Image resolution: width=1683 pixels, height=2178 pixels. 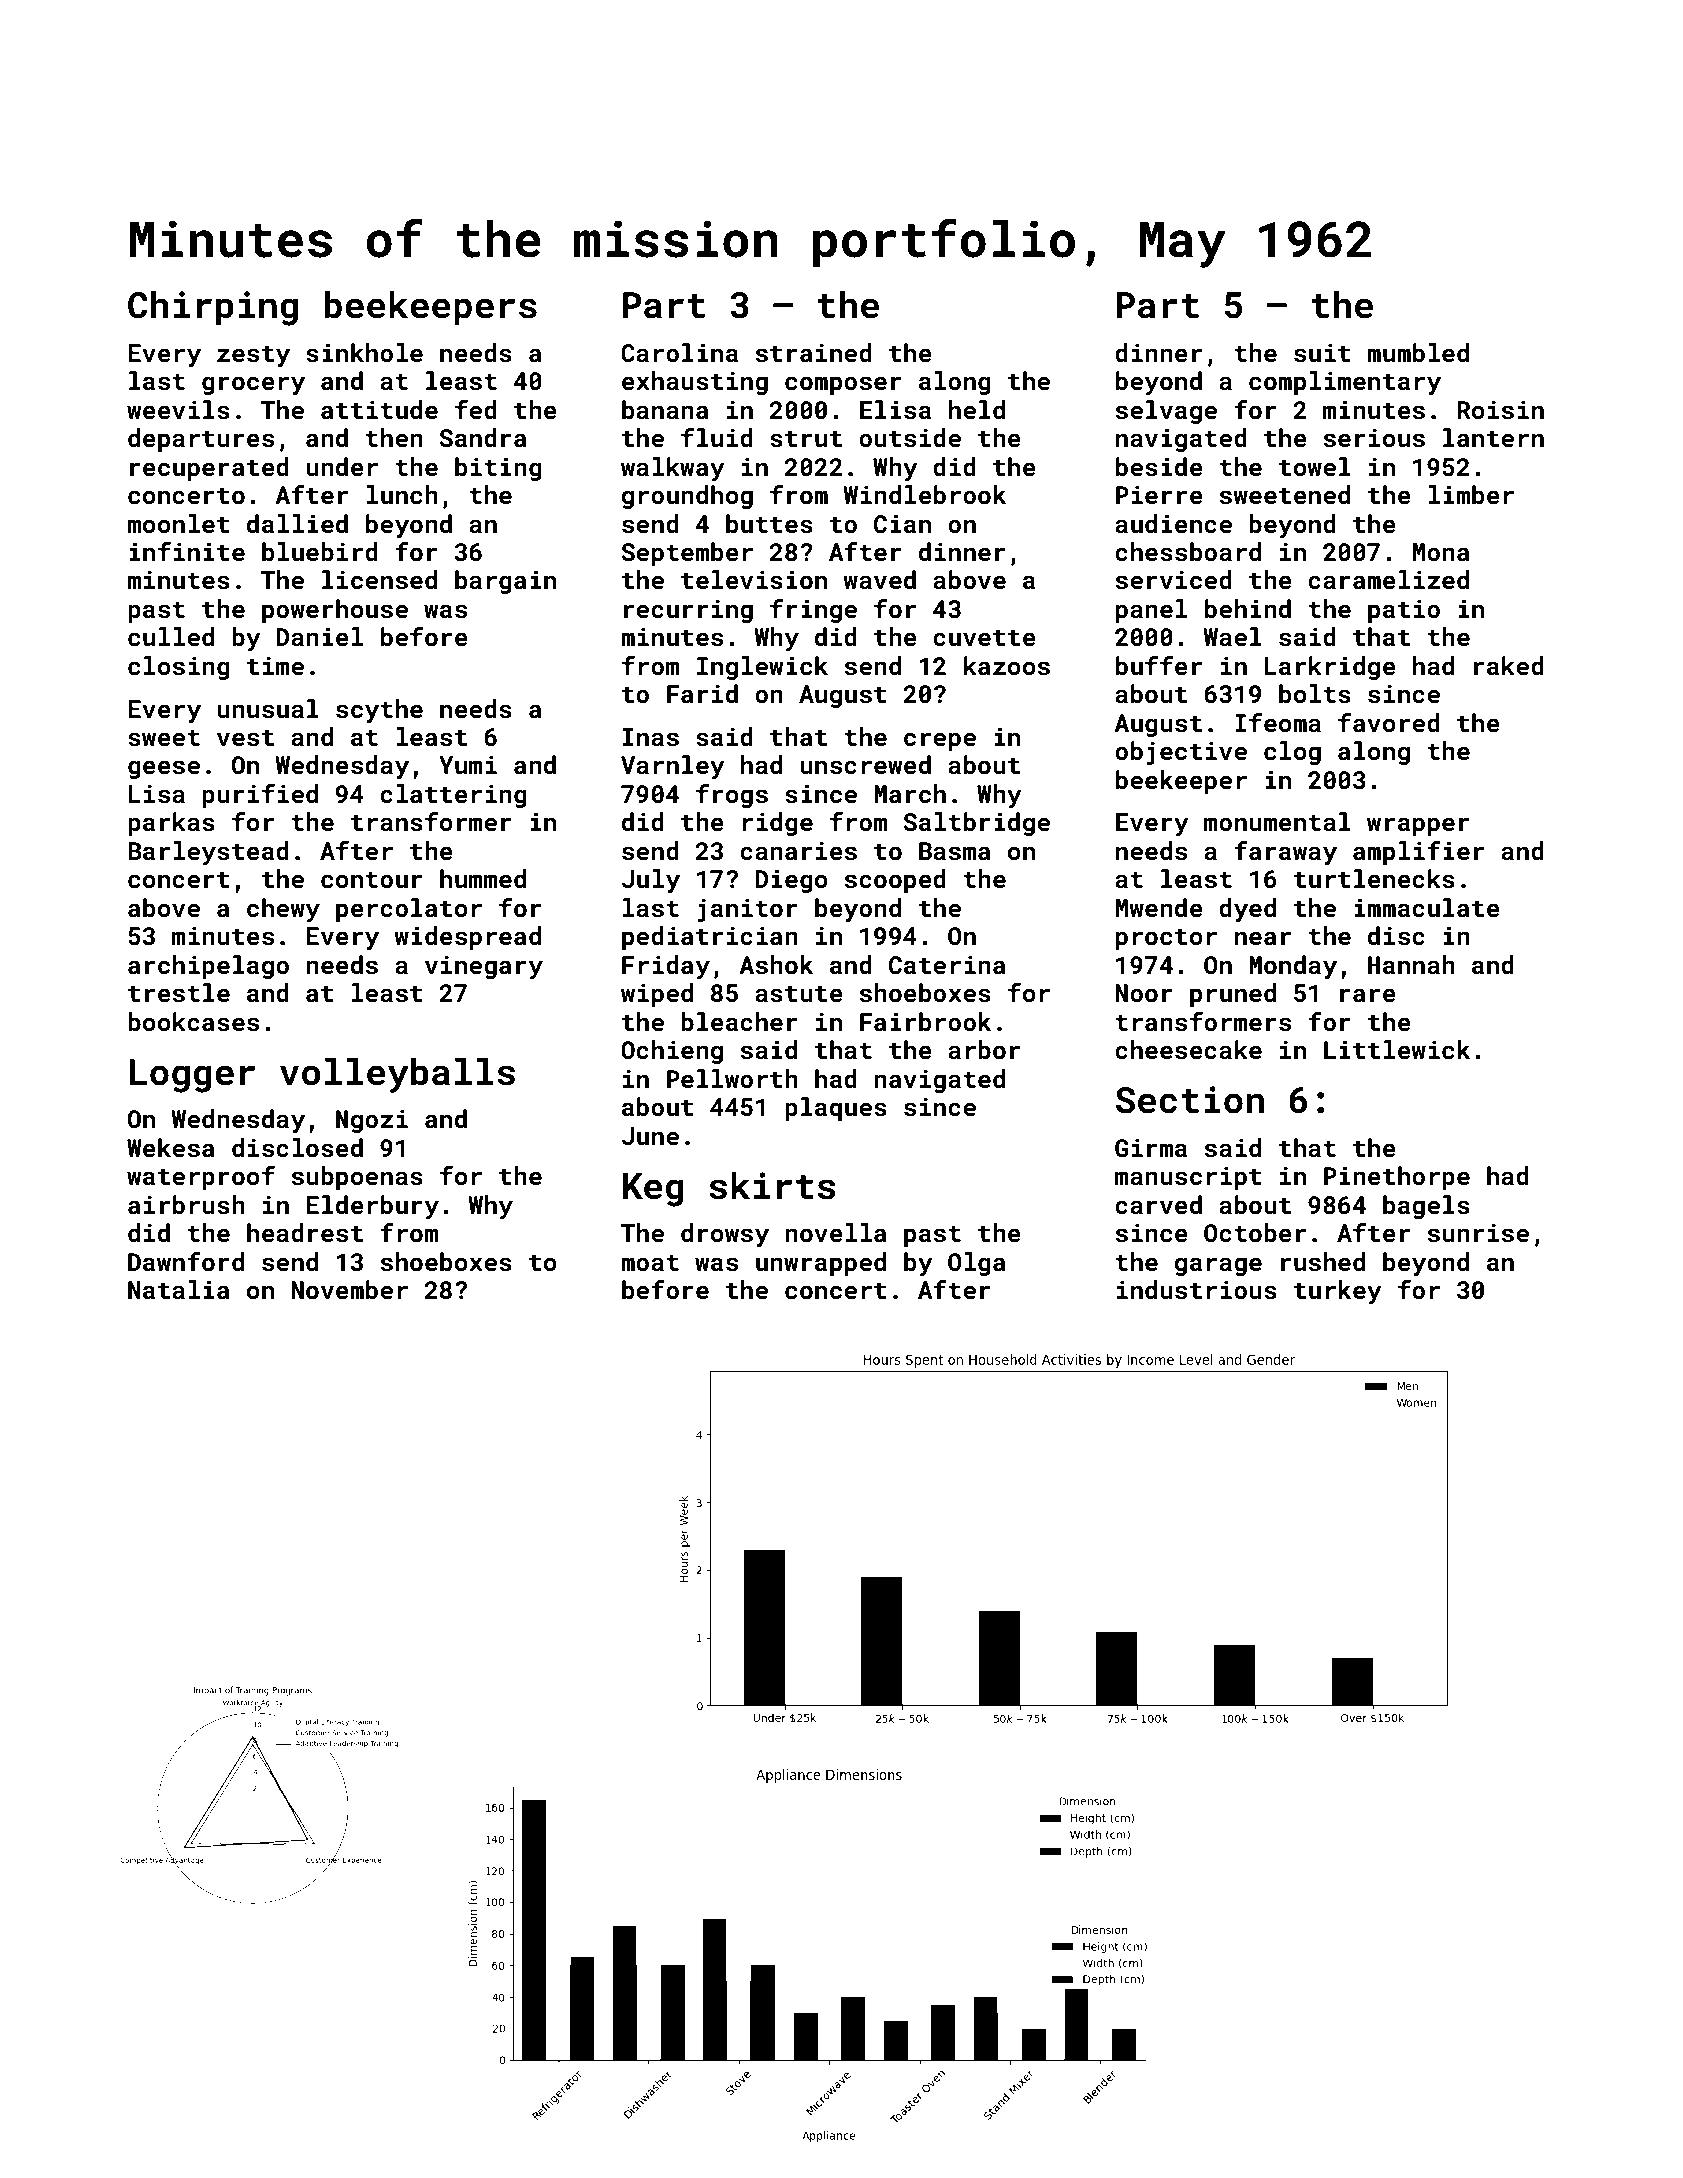 What do you see at coordinates (213, 308) in the screenshot?
I see `Chirping` at bounding box center [213, 308].
